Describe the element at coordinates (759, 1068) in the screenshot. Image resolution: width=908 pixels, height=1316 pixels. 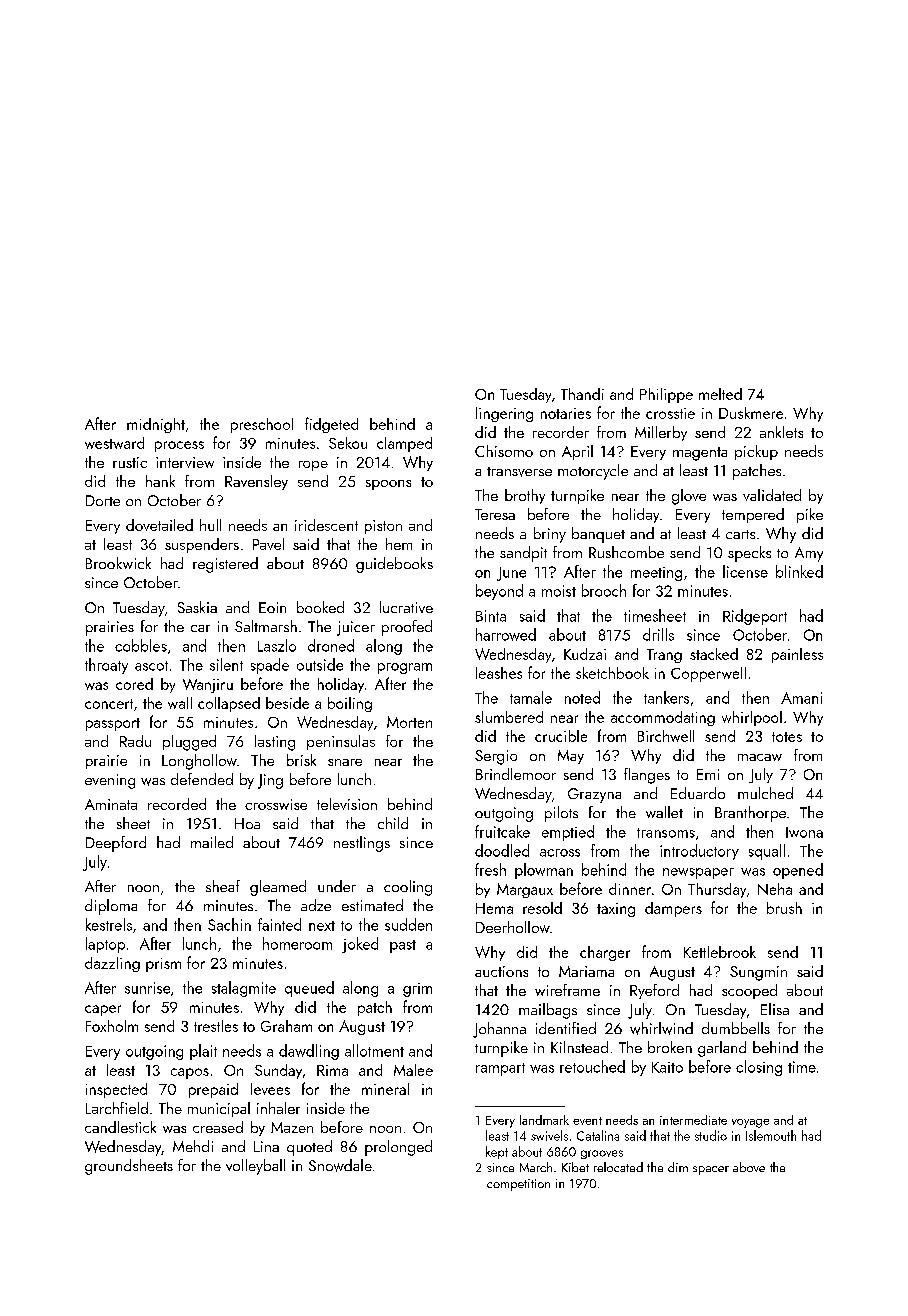
I see `closing` at that location.
